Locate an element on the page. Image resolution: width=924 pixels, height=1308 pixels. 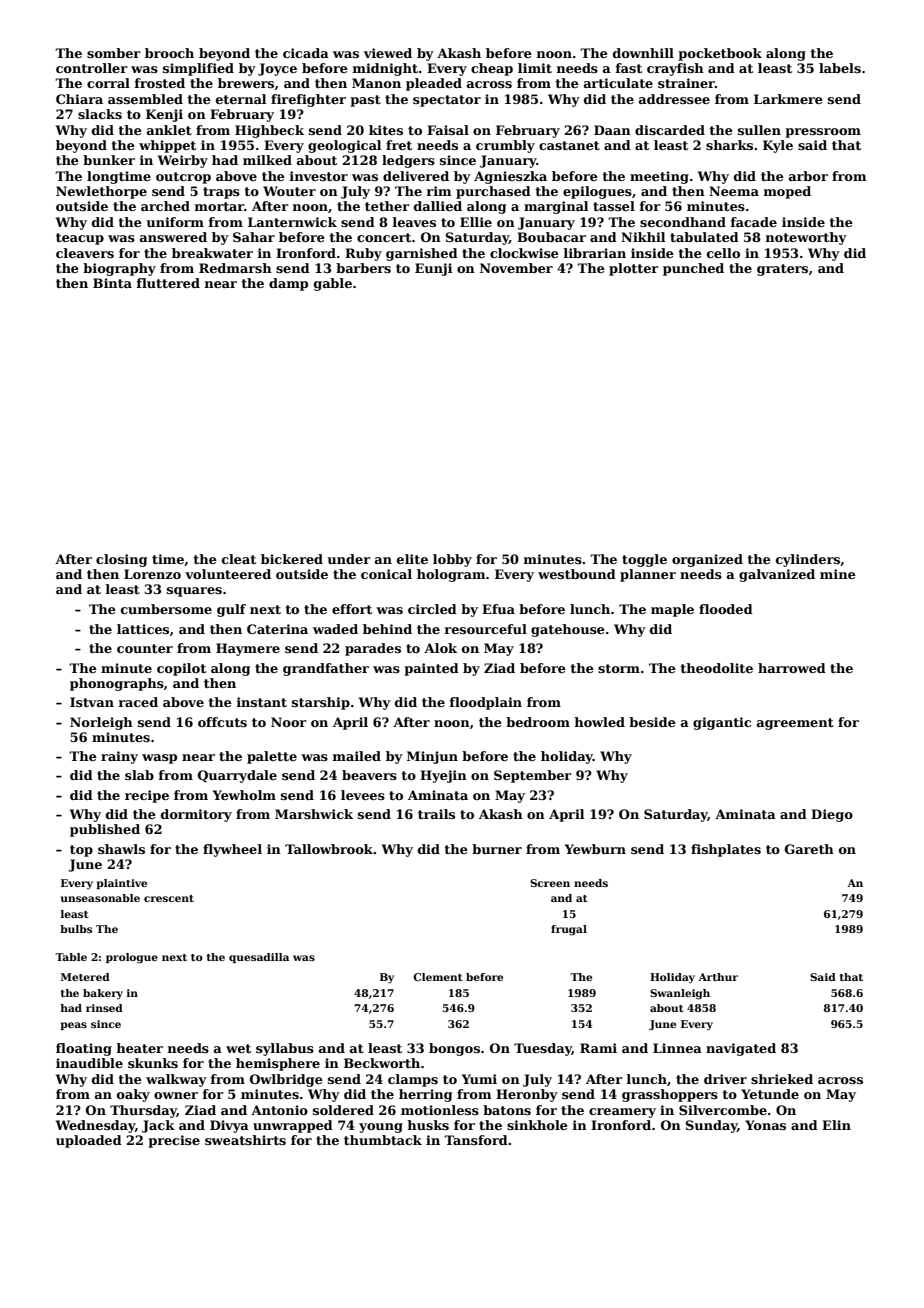
teacup is located at coordinates (80, 239).
